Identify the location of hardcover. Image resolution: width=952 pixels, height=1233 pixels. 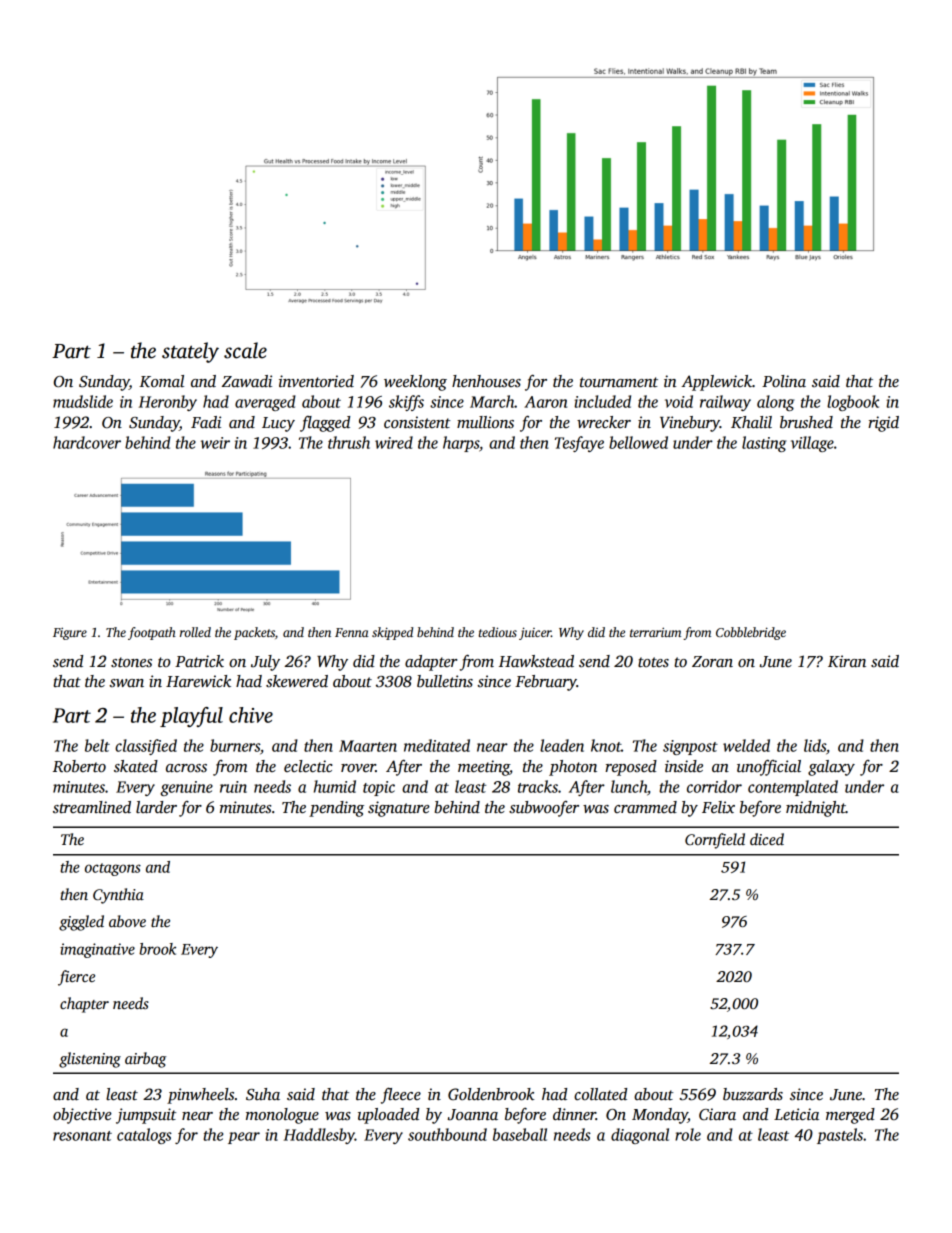
(87, 442).
